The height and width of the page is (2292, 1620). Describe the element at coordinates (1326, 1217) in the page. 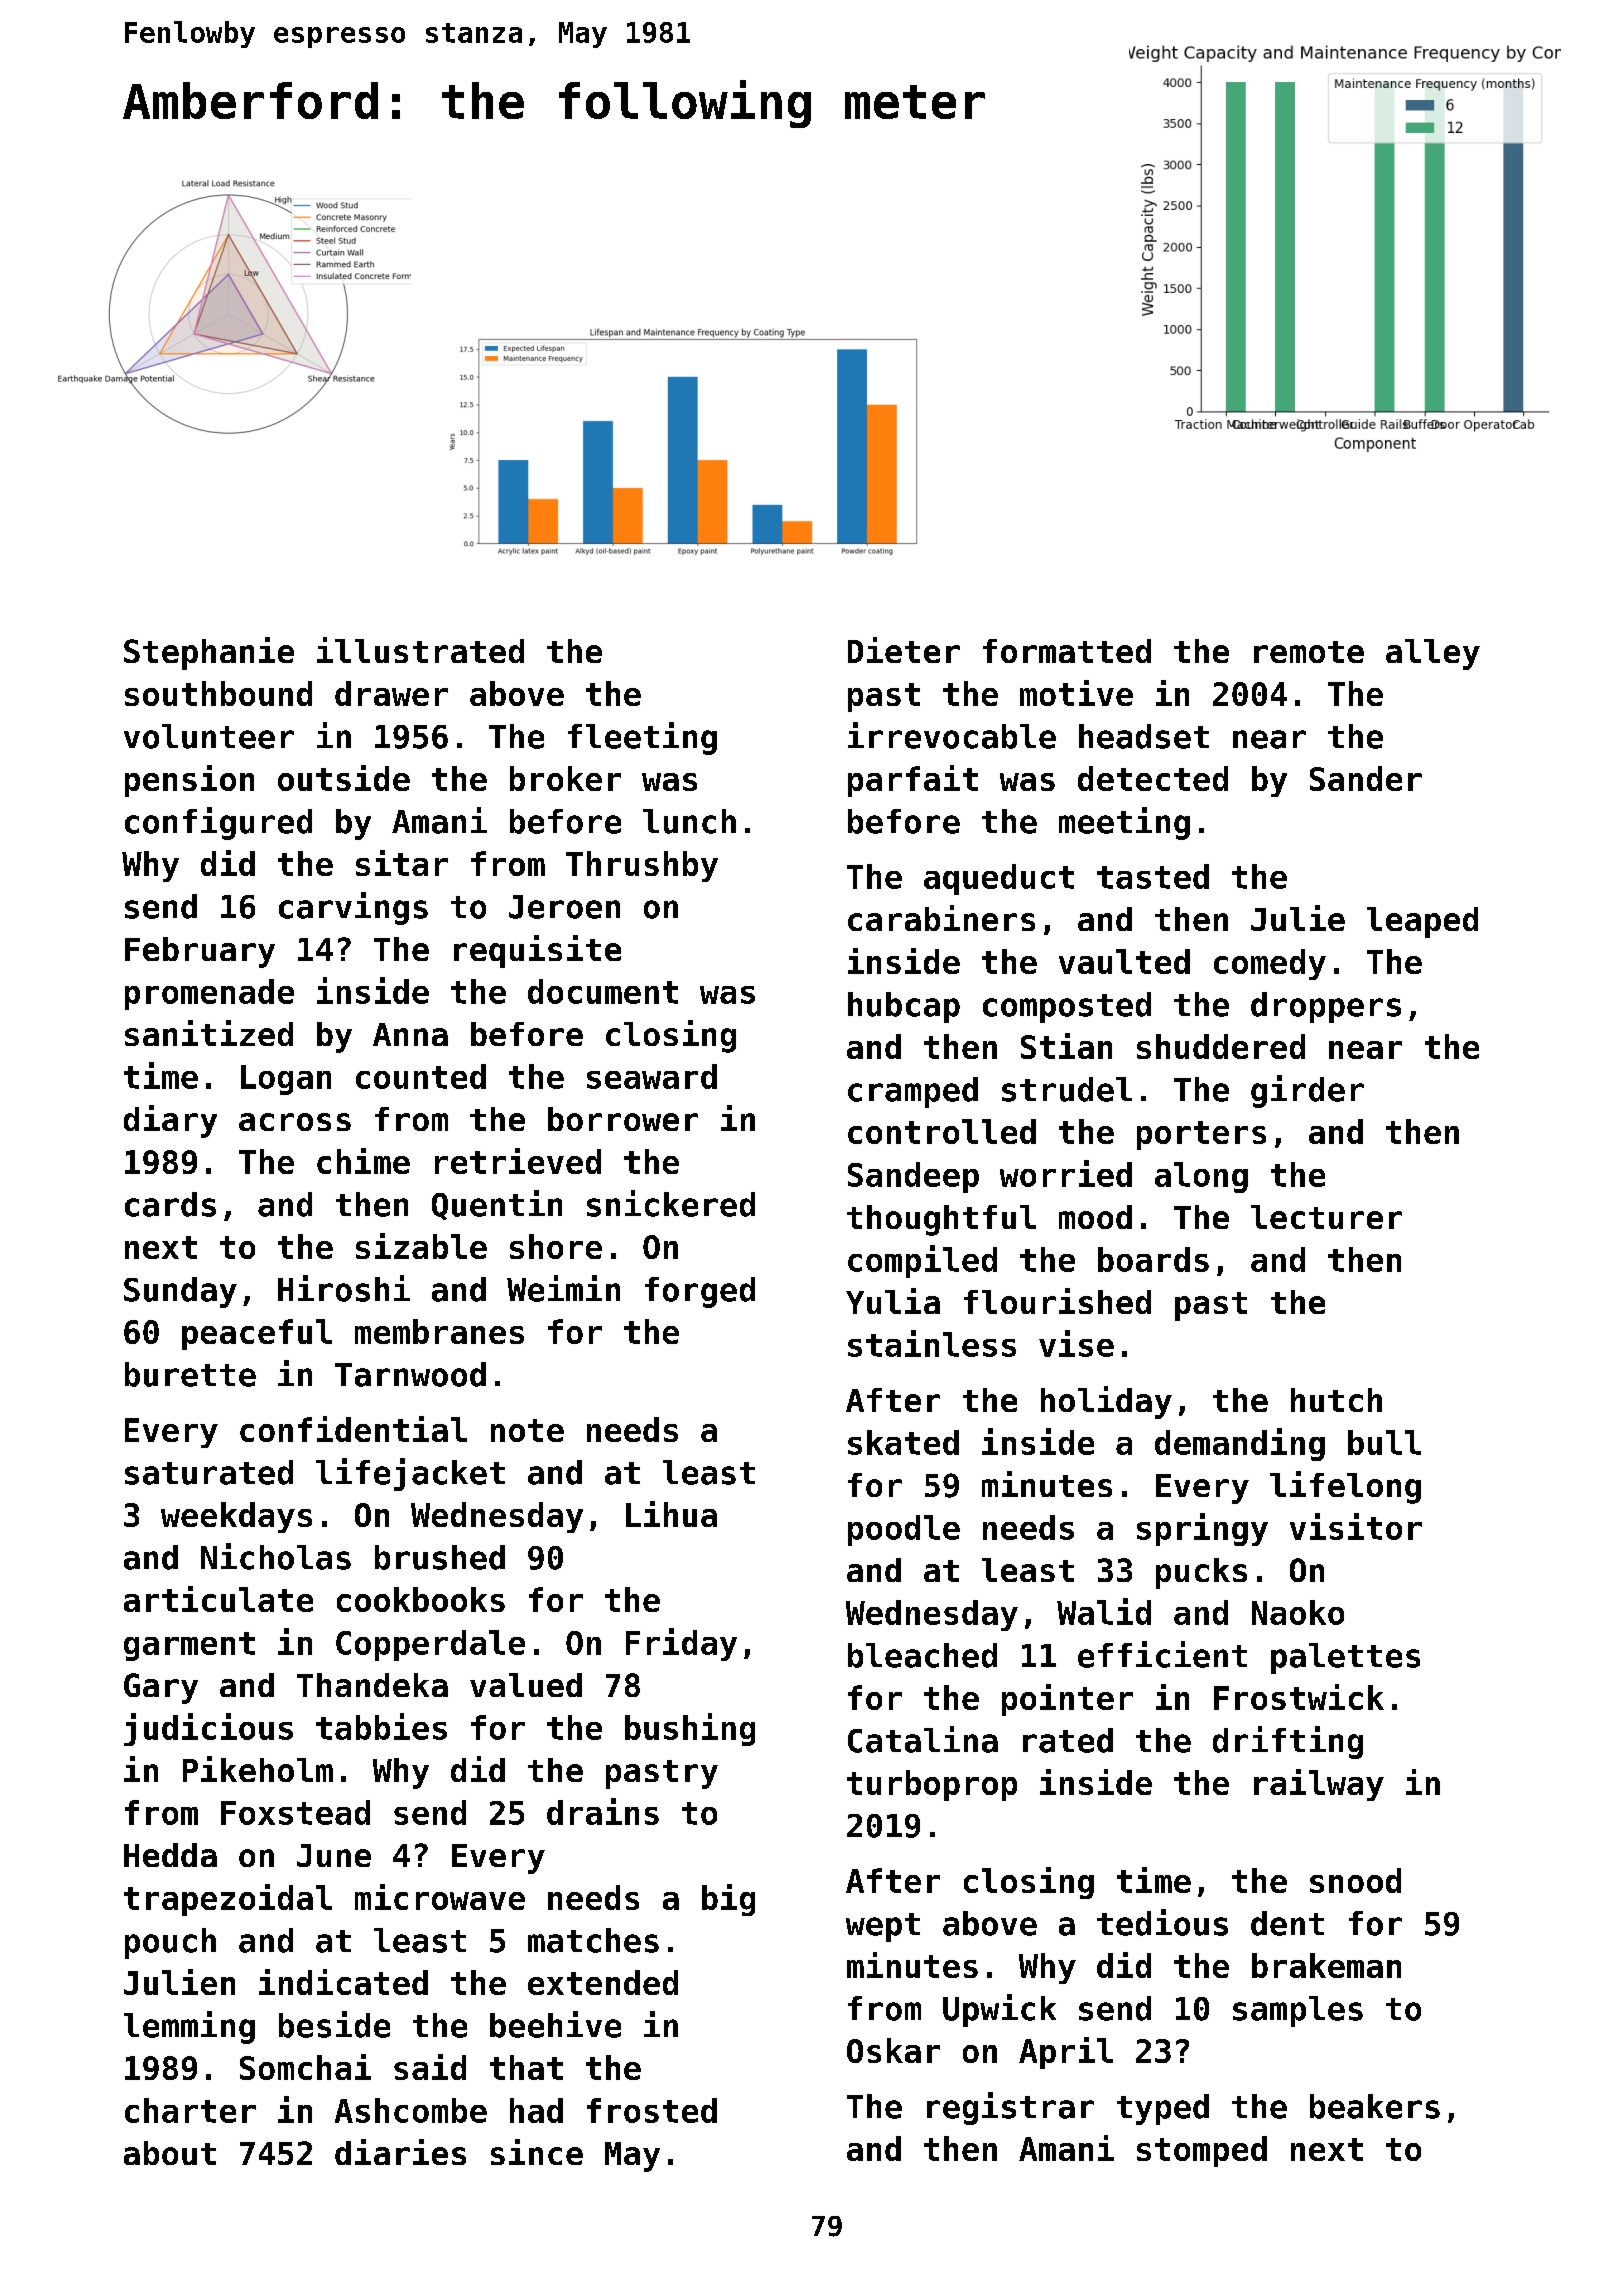

I see `lecturer` at that location.
